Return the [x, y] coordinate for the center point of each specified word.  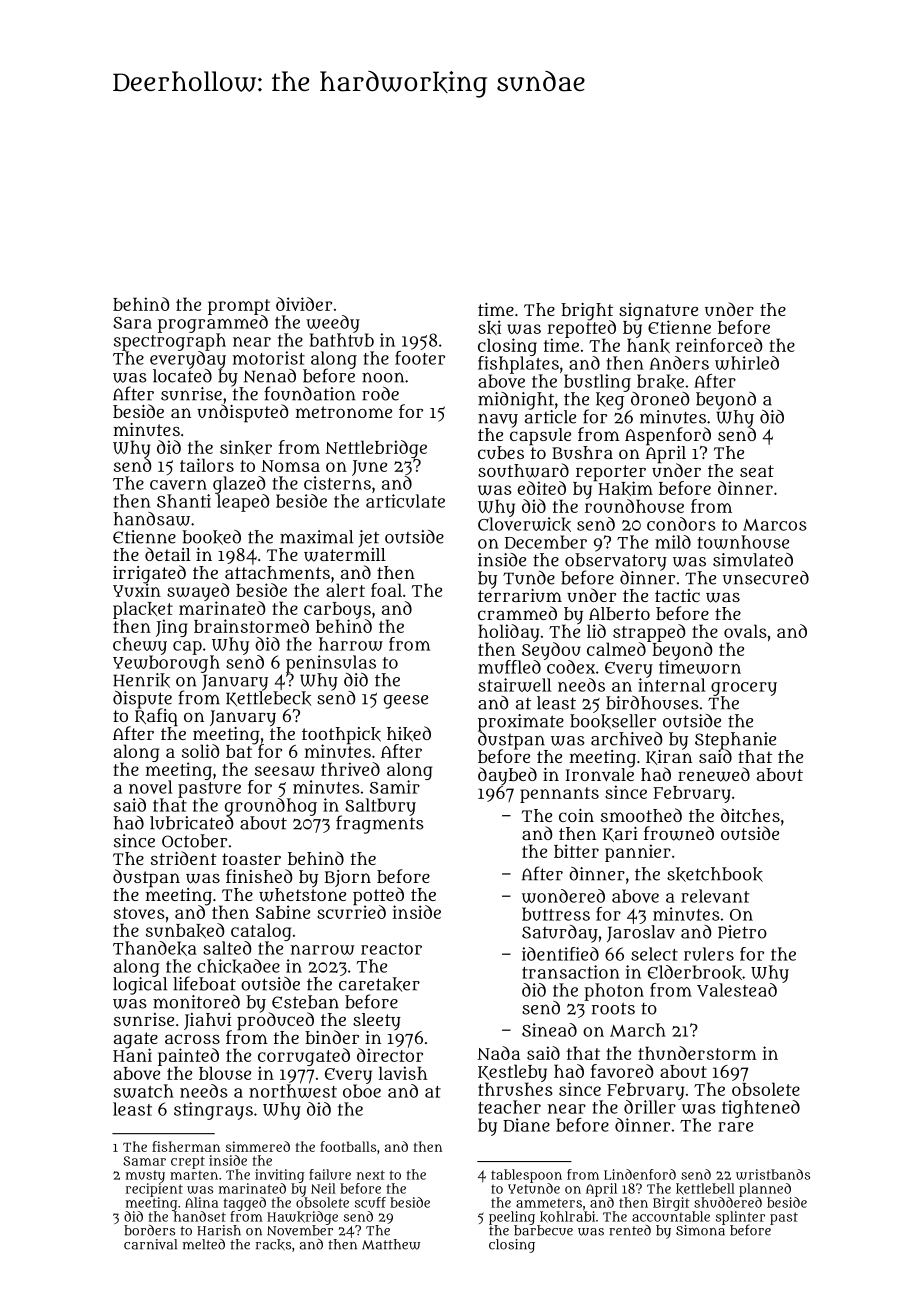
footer [420, 358]
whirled [747, 363]
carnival [150, 1244]
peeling [512, 1218]
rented [630, 1230]
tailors [207, 465]
